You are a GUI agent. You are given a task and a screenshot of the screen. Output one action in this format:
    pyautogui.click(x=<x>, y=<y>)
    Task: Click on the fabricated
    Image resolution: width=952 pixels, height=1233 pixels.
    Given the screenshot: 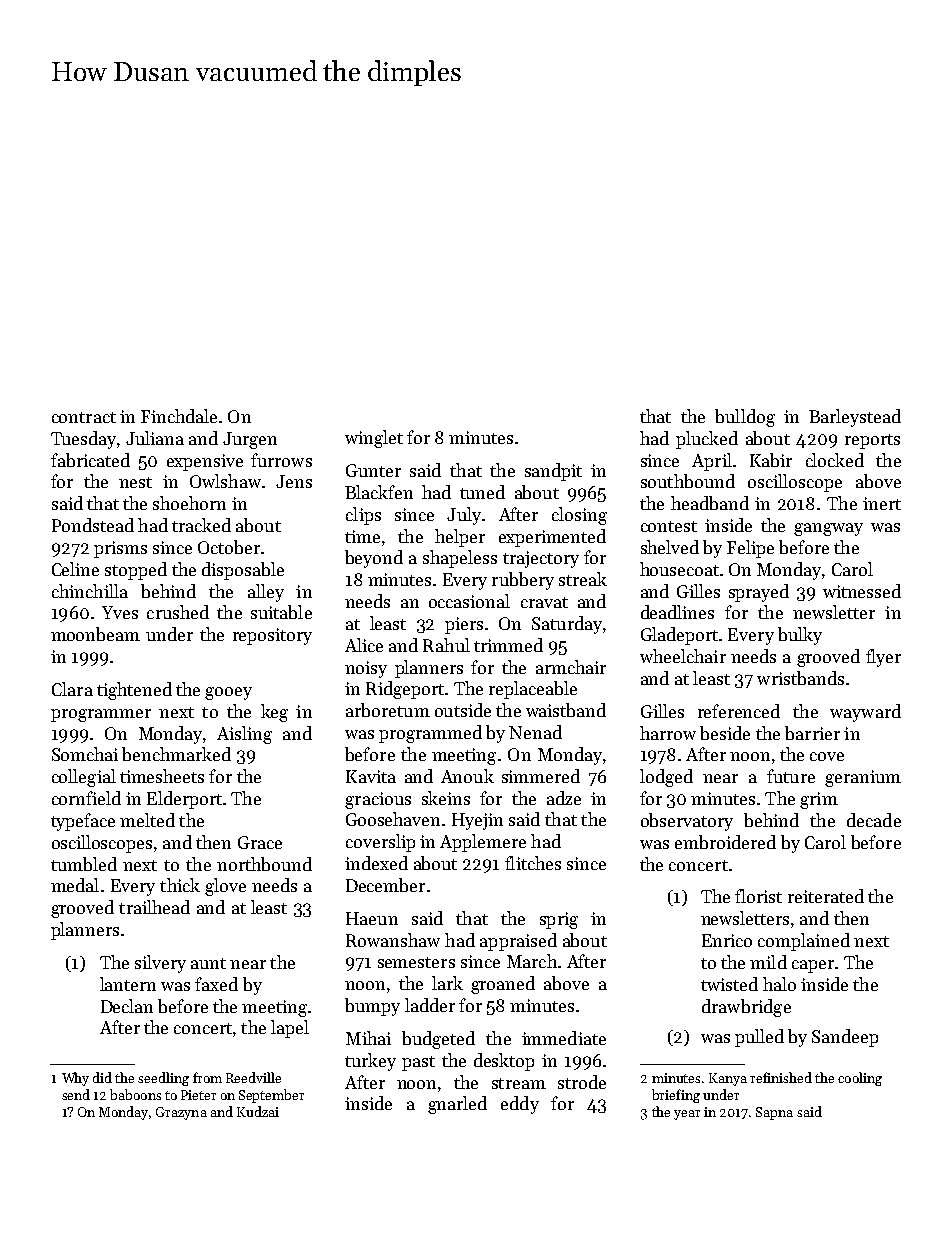 What is the action you would take?
    pyautogui.click(x=90, y=460)
